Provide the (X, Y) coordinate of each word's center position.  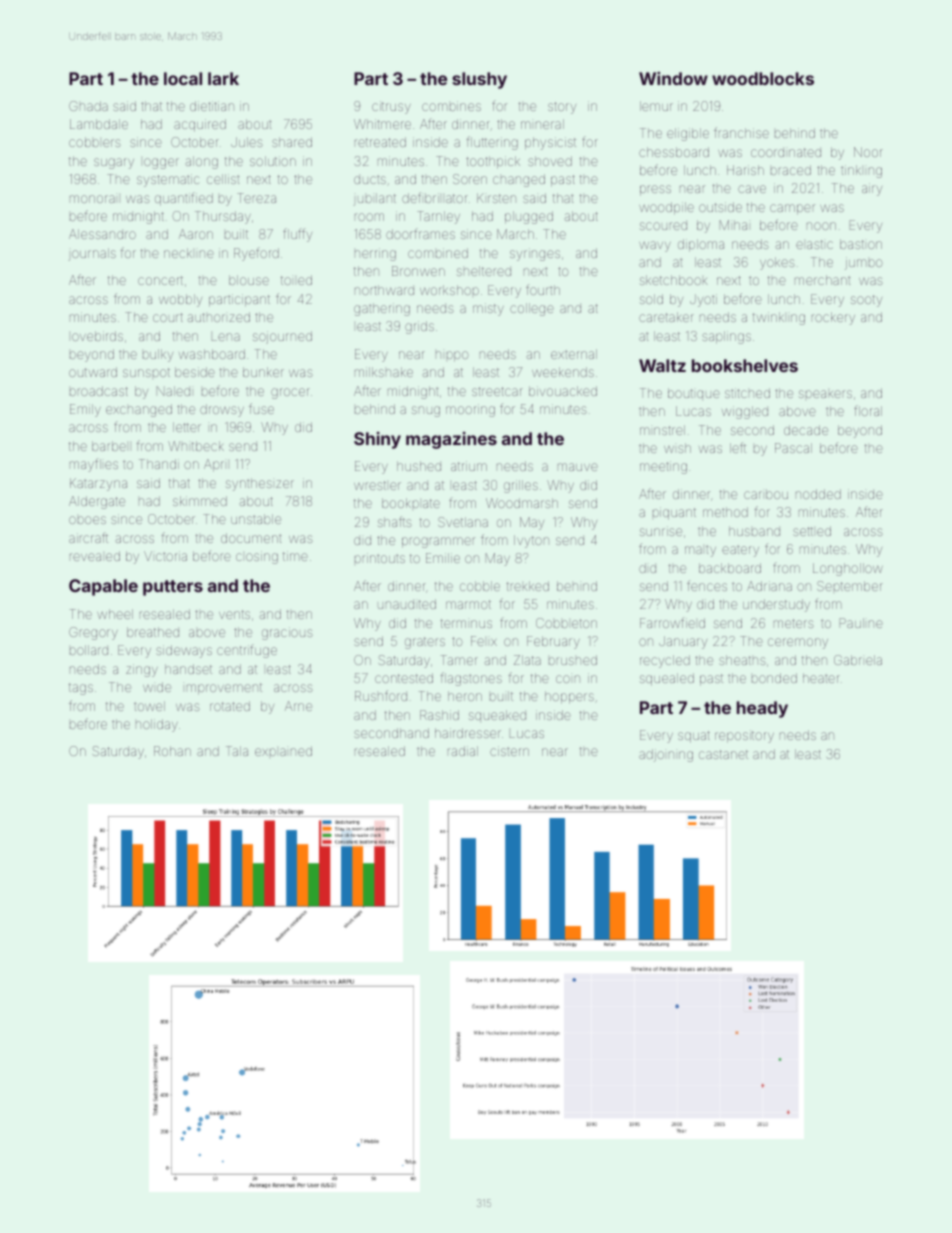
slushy (479, 80)
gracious (287, 633)
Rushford (381, 695)
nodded (818, 494)
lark (223, 78)
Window (673, 78)
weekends (563, 372)
